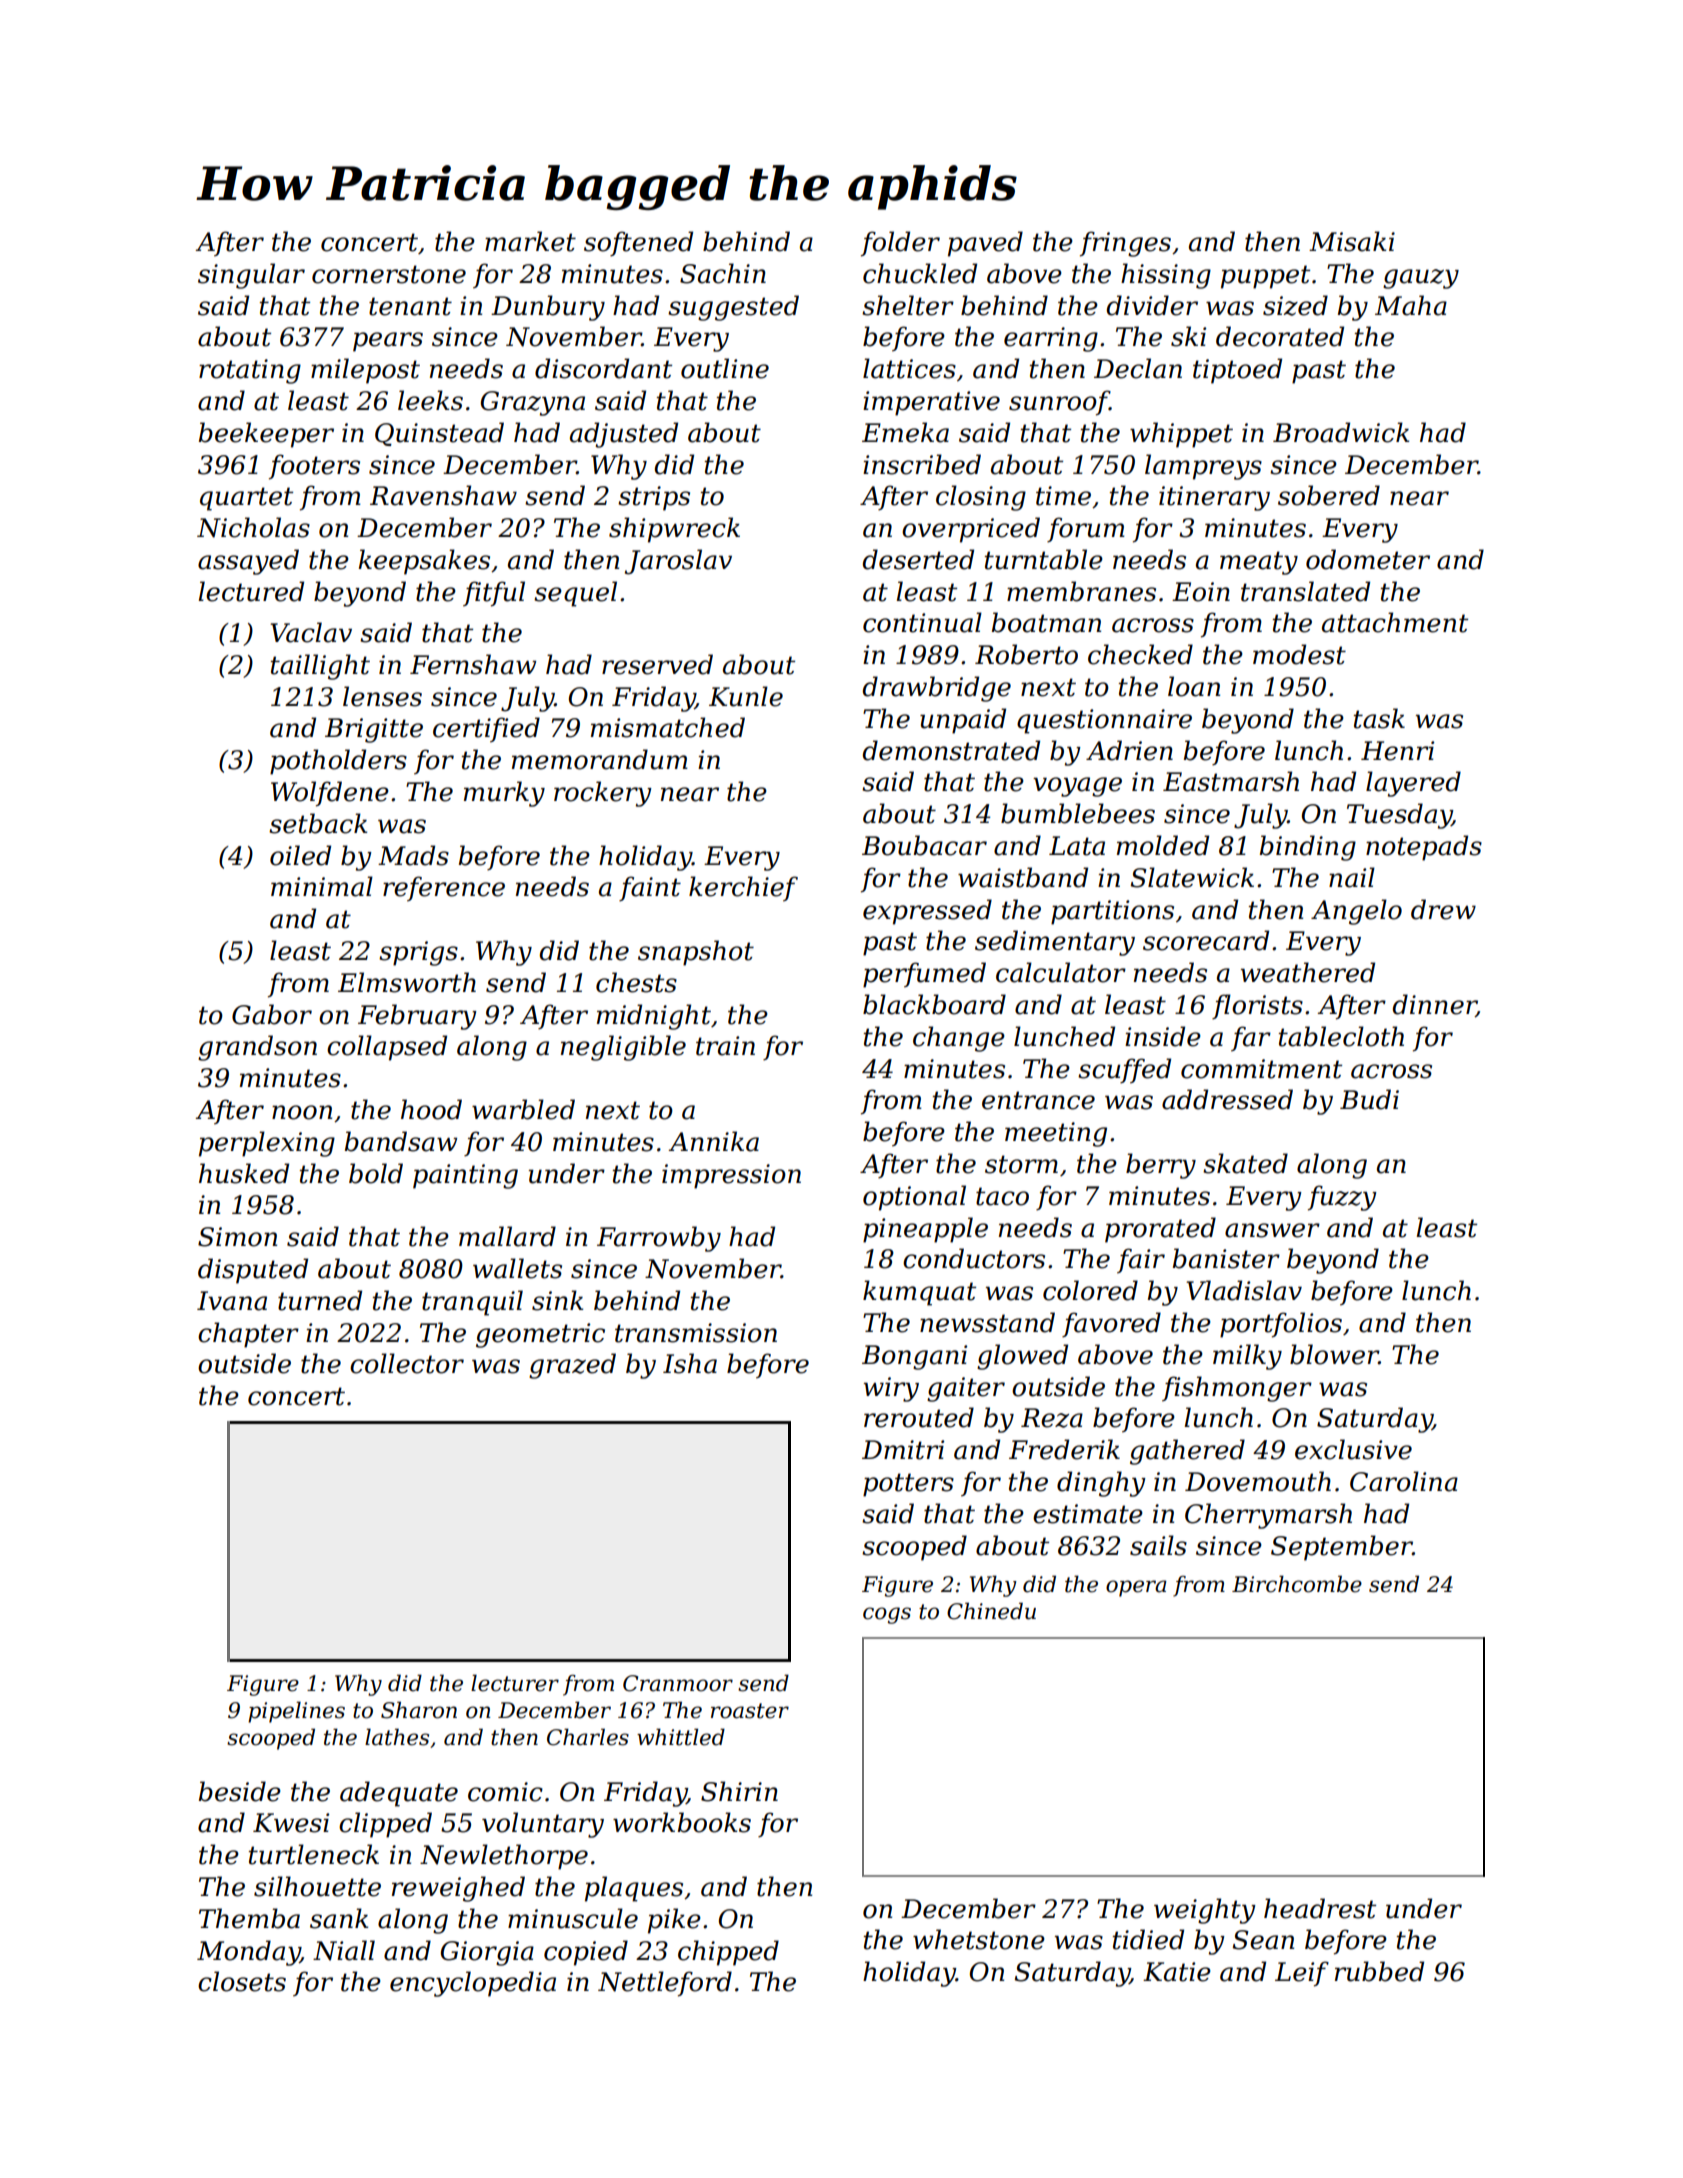 The height and width of the screenshot is (2178, 1683). Describe the element at coordinates (924, 845) in the screenshot. I see `Boubacar` at that location.
